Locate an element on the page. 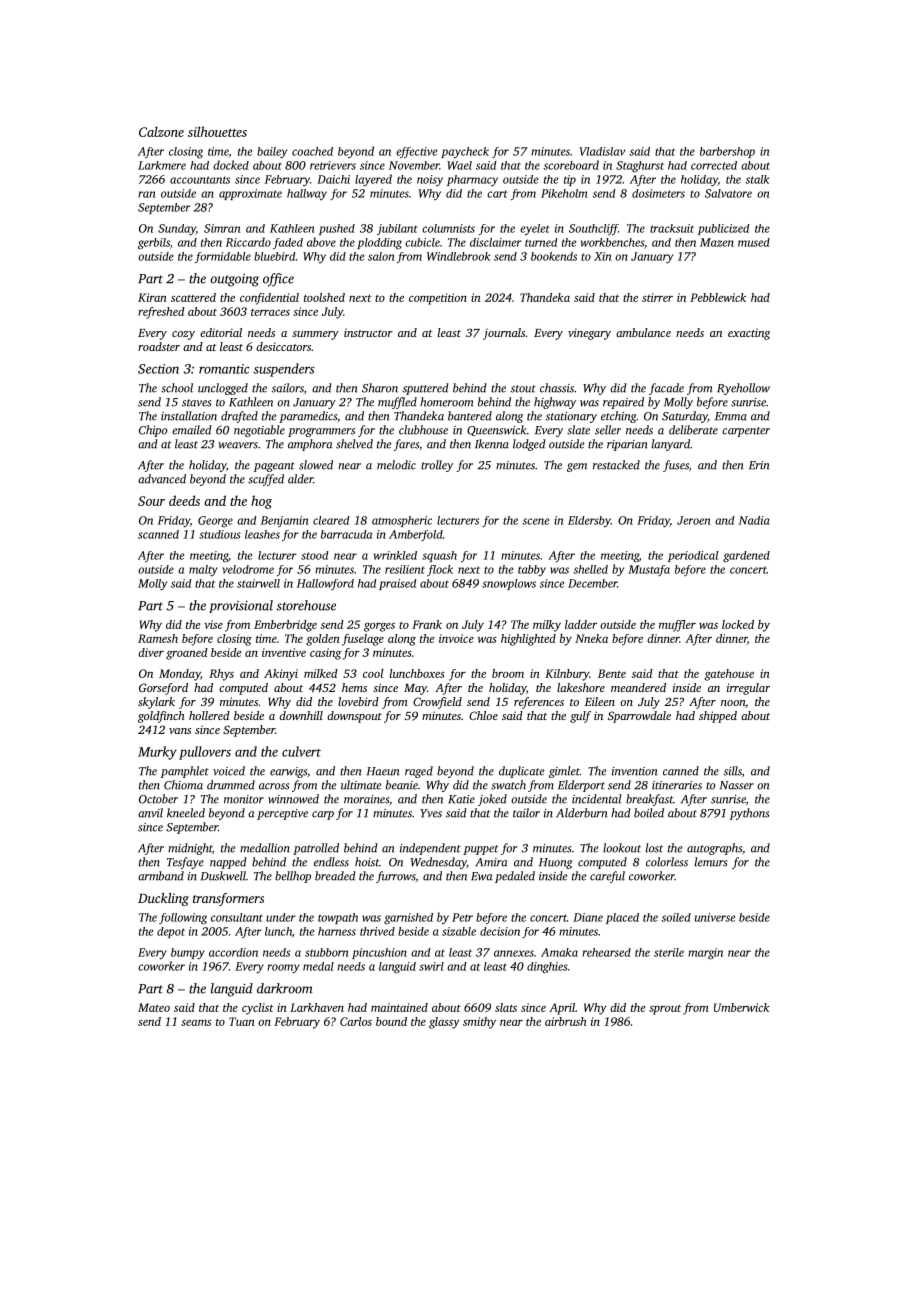 This image has width=908, height=1316. coached is located at coordinates (312, 151).
